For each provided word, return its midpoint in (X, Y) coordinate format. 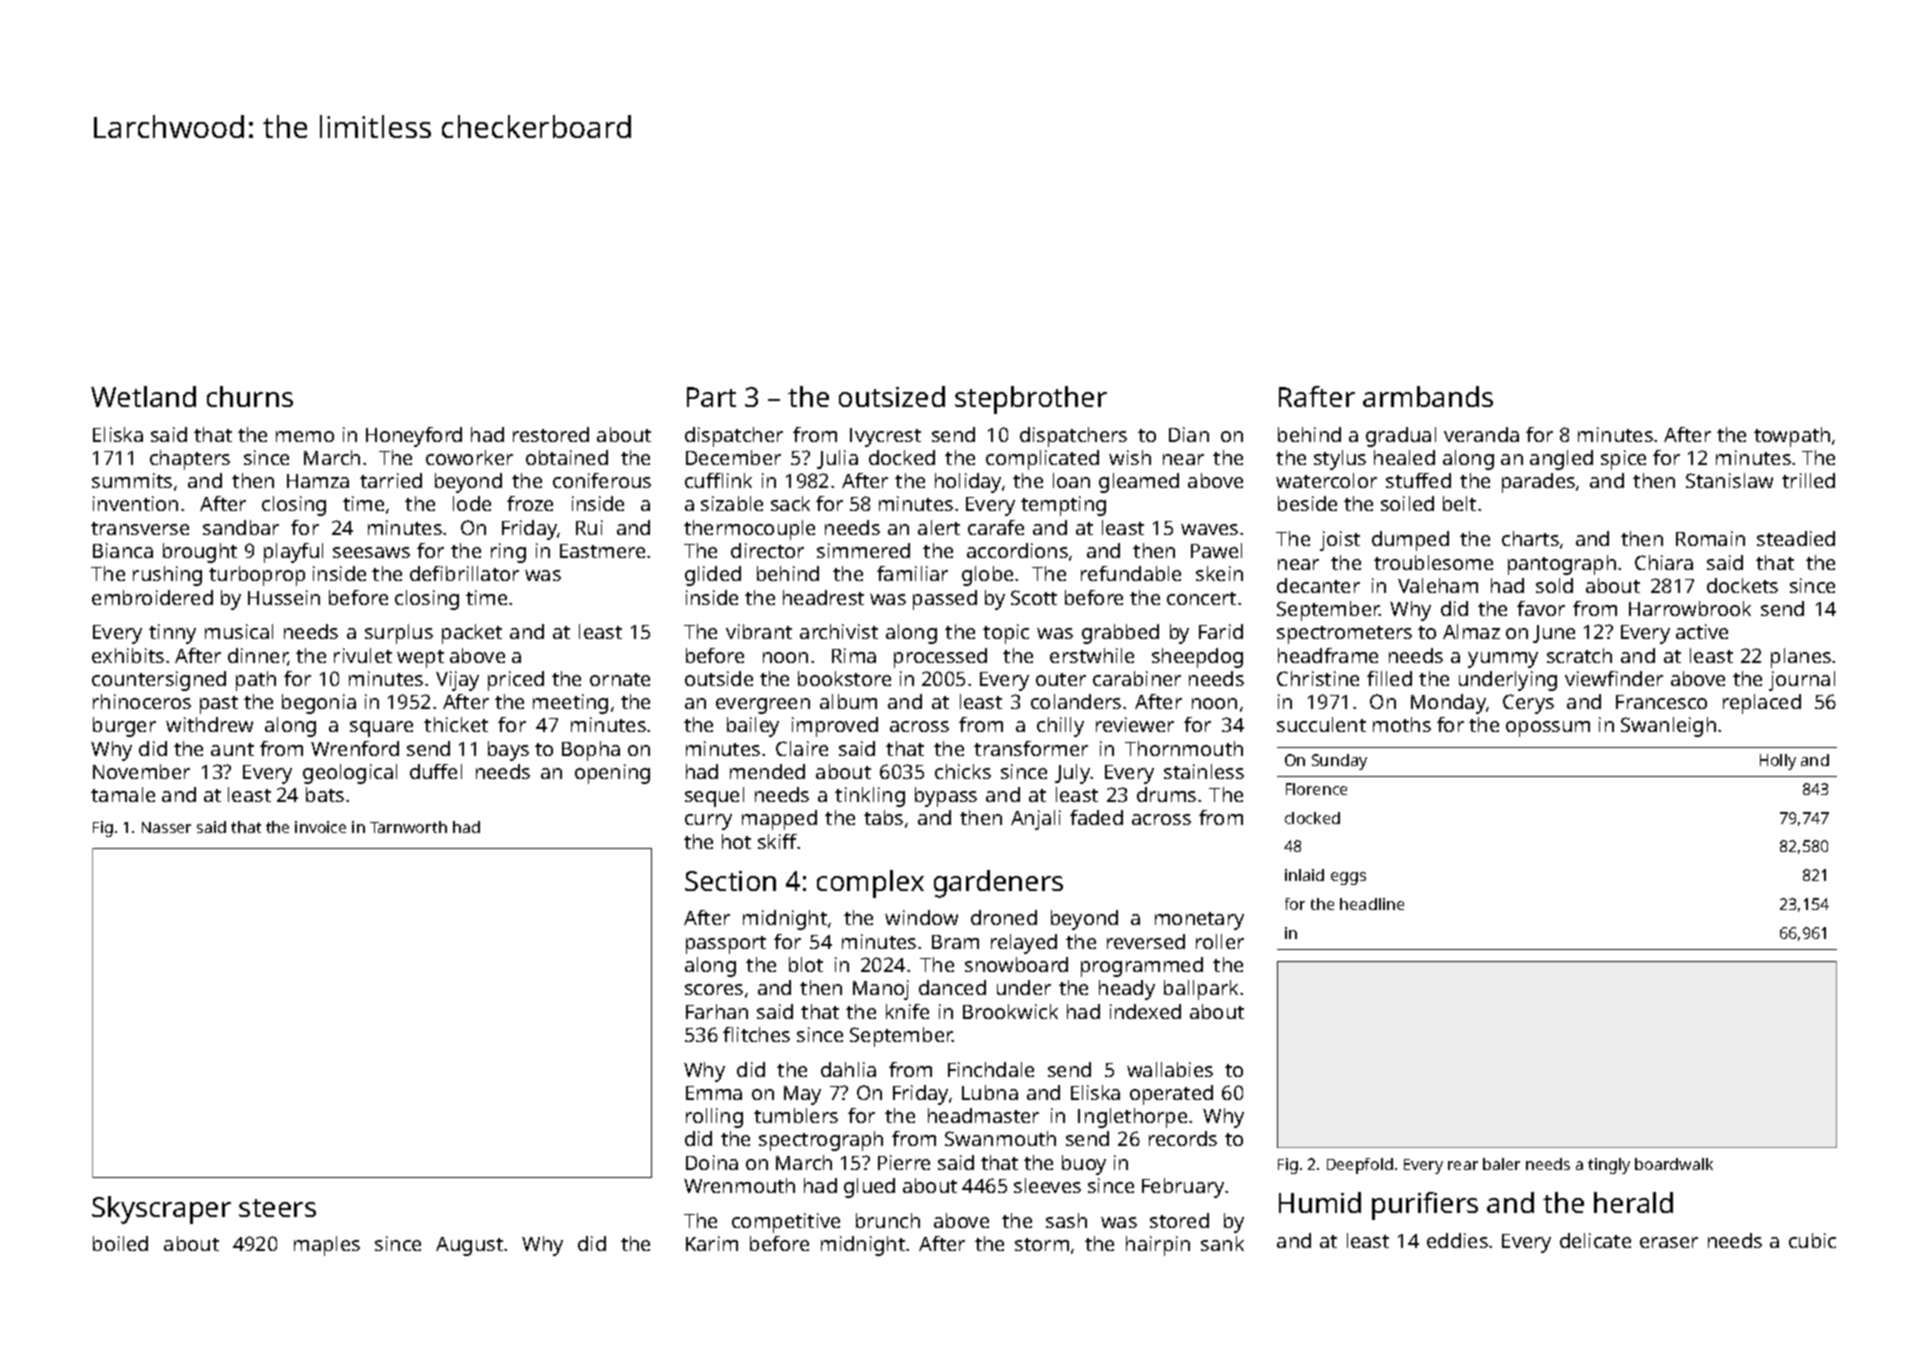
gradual (1401, 437)
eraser (1669, 1242)
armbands (1428, 396)
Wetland (143, 396)
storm (1042, 1244)
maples (327, 1246)
